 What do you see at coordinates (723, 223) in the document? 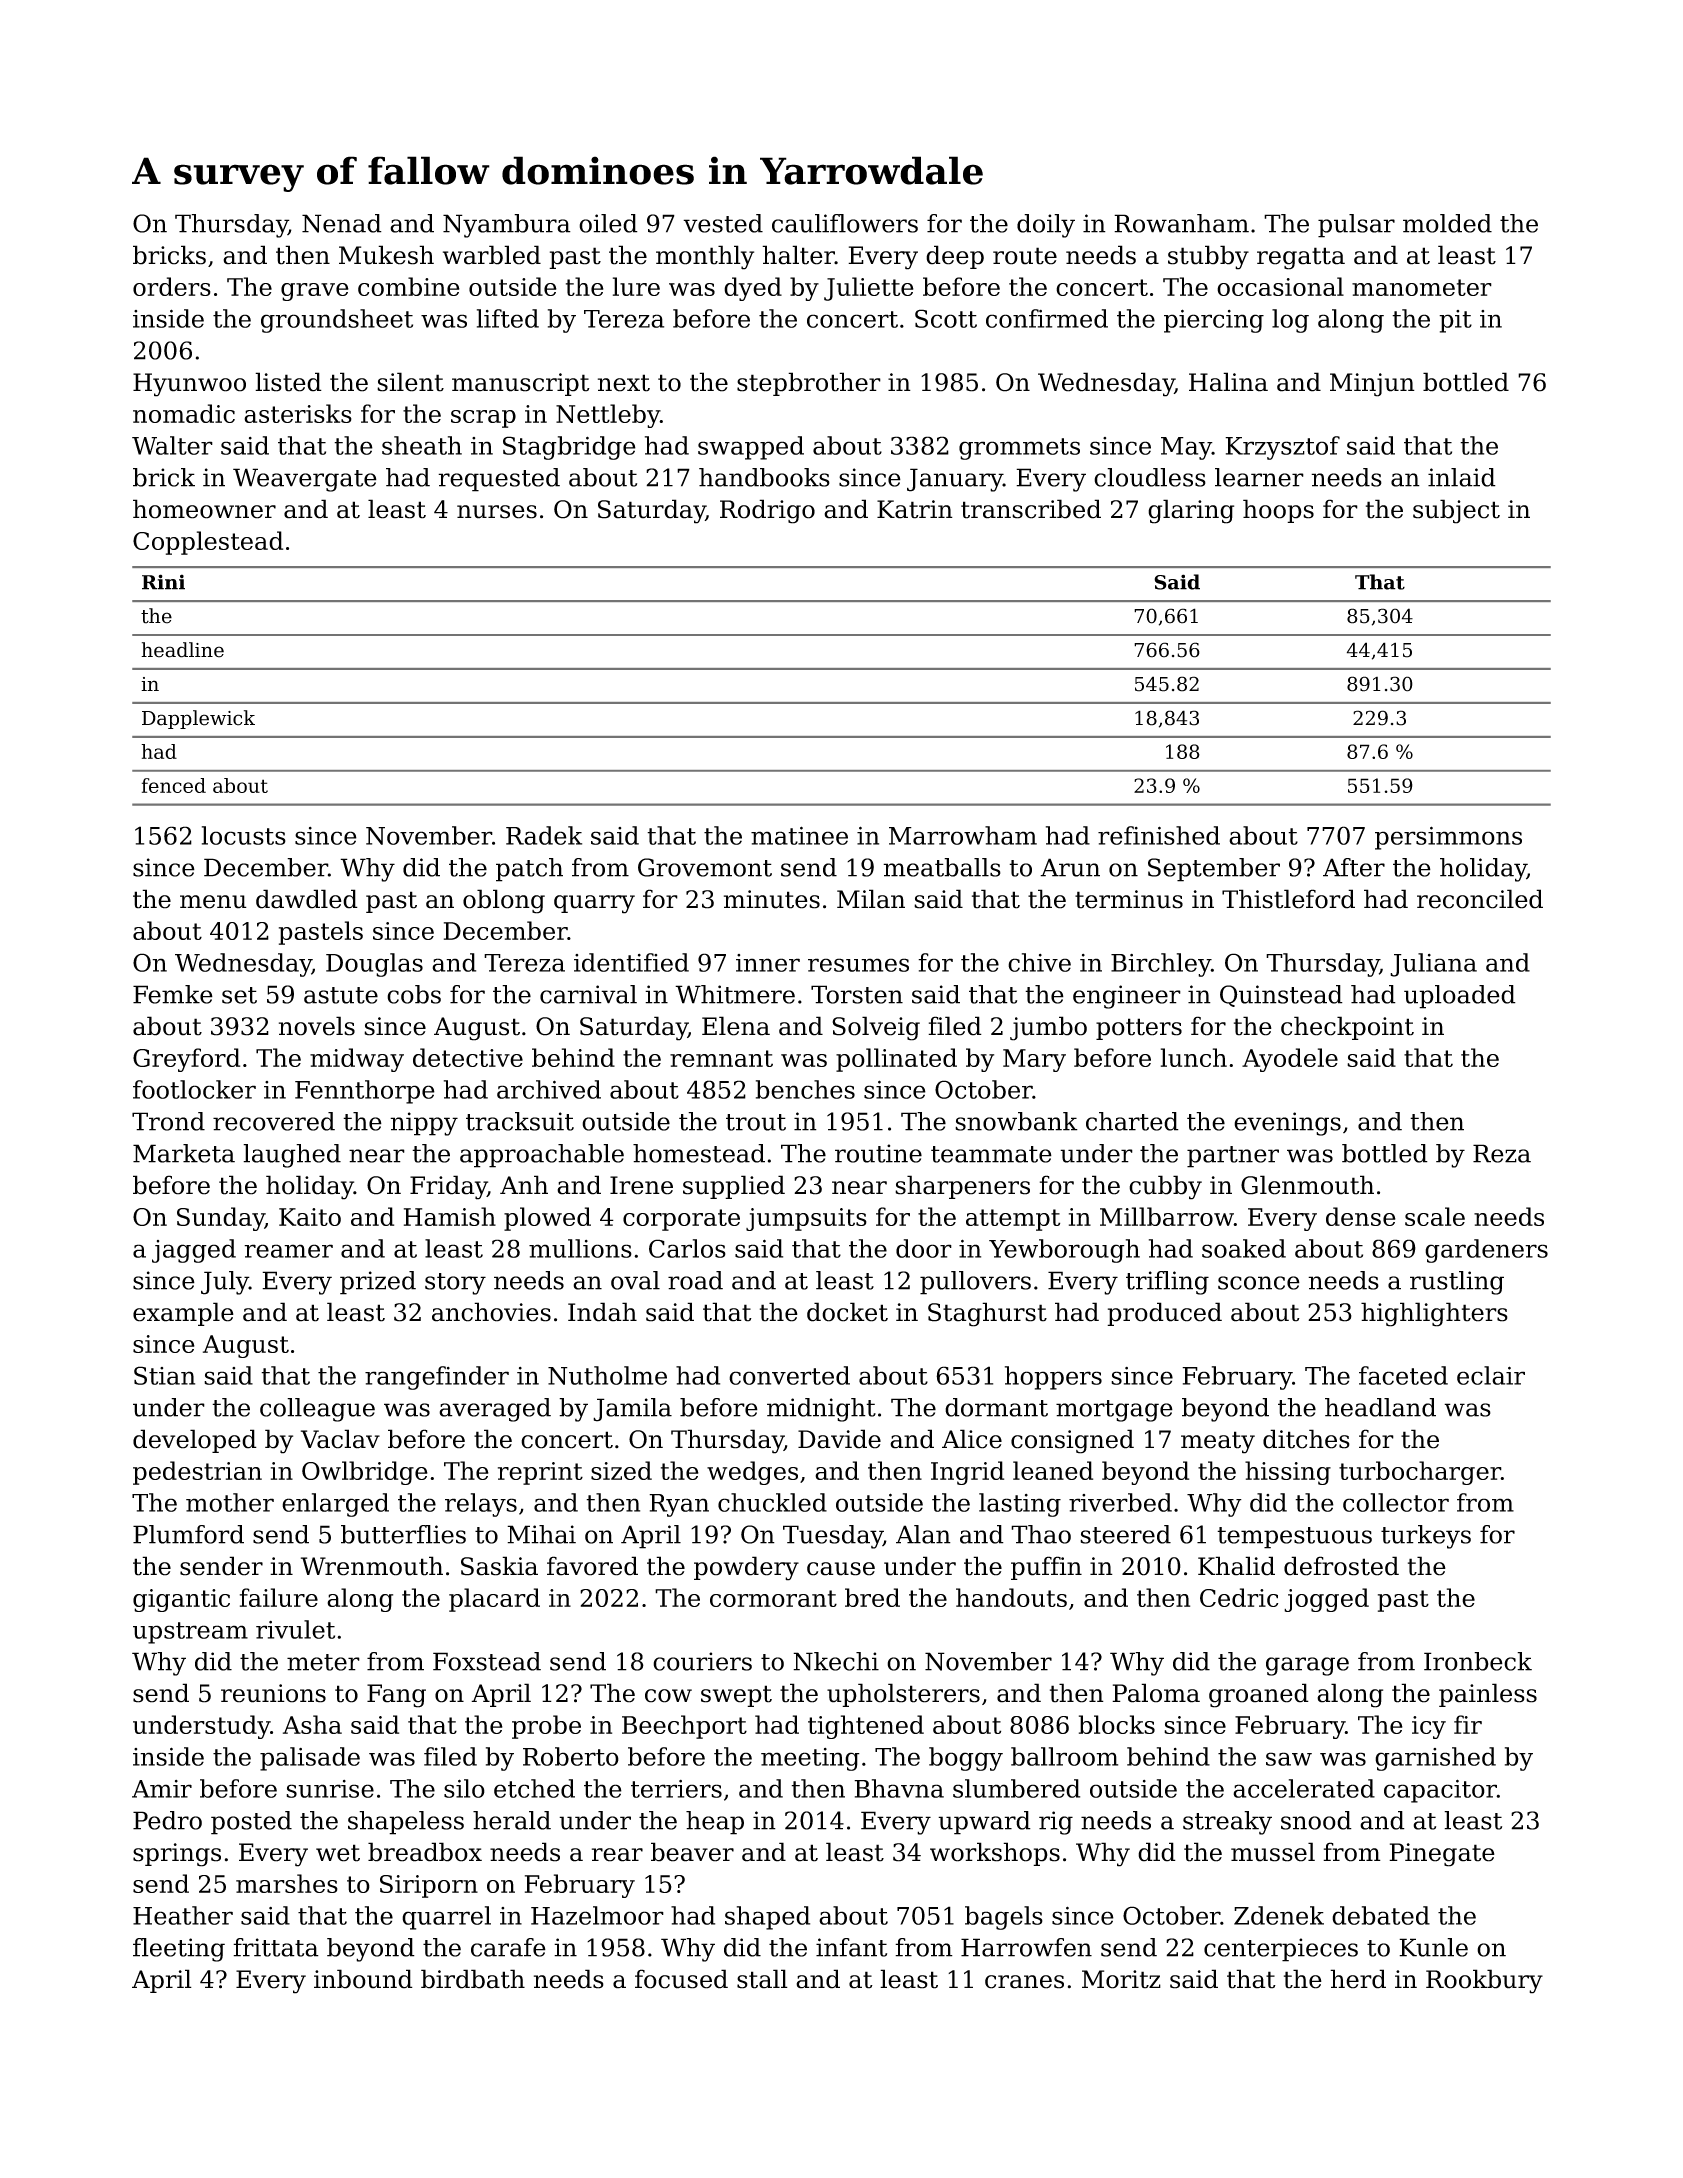
I see `vested` at bounding box center [723, 223].
